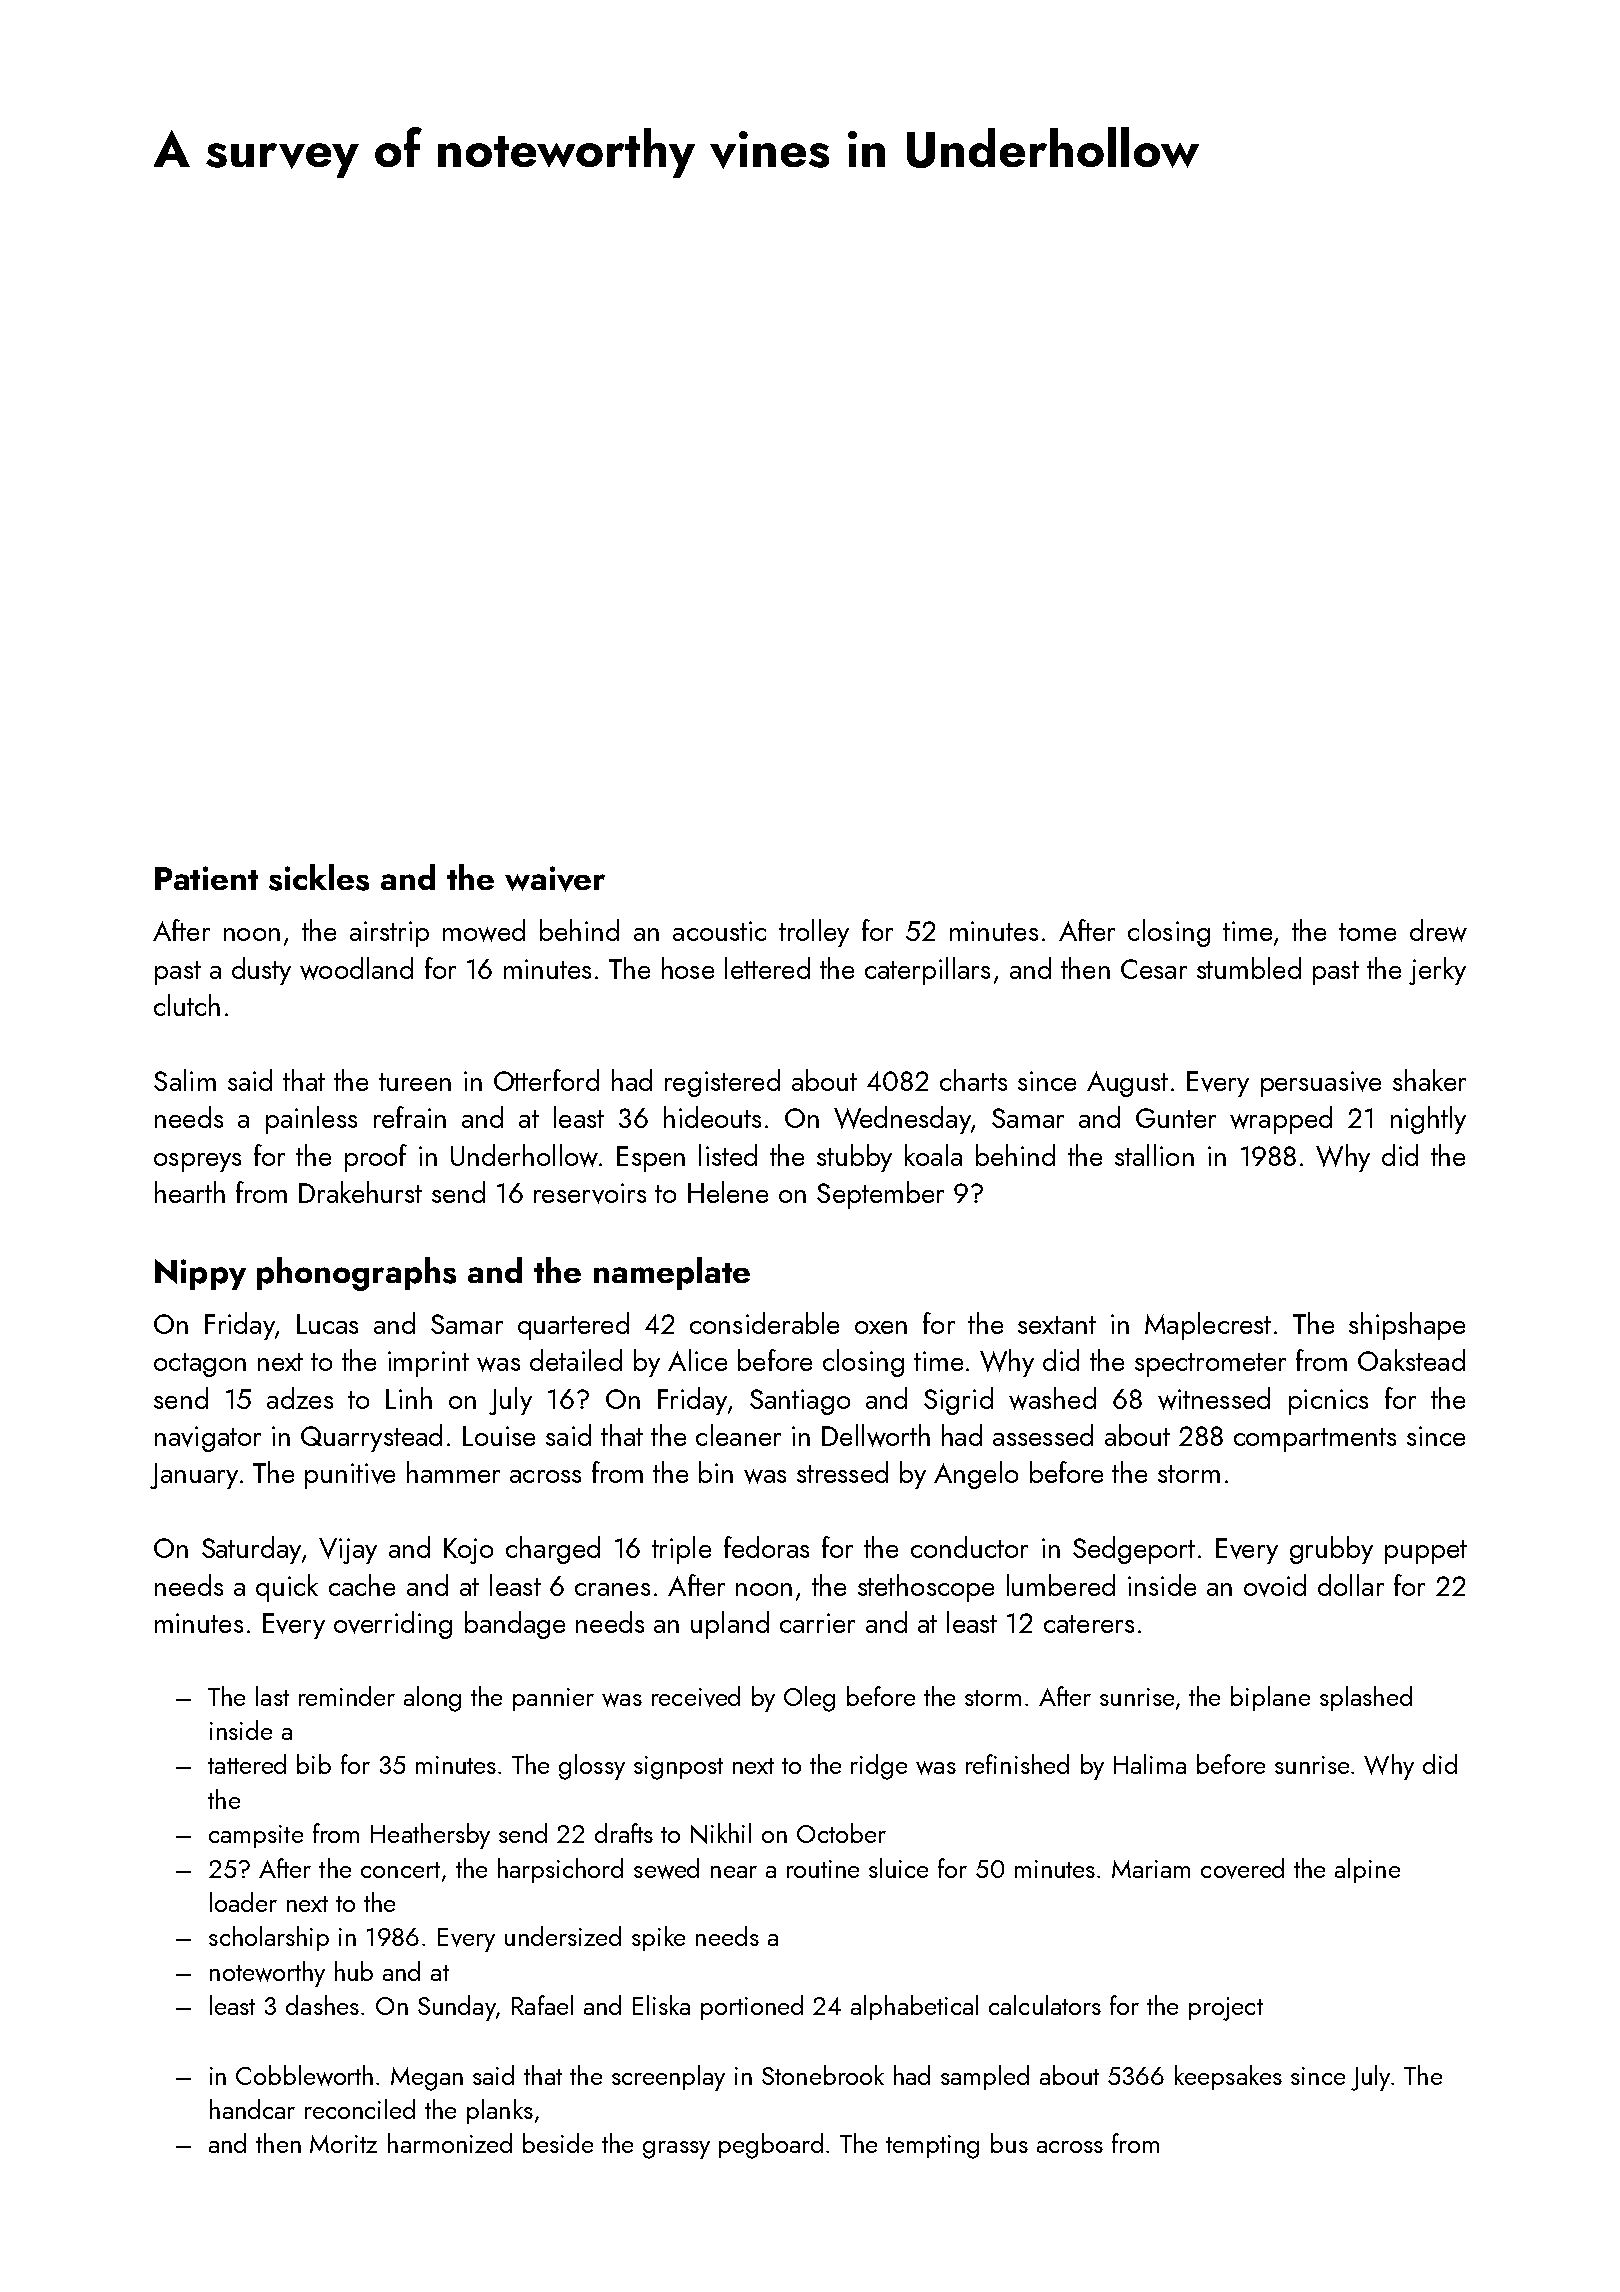 The image size is (1620, 2292). What do you see at coordinates (1367, 932) in the screenshot?
I see `tome` at bounding box center [1367, 932].
